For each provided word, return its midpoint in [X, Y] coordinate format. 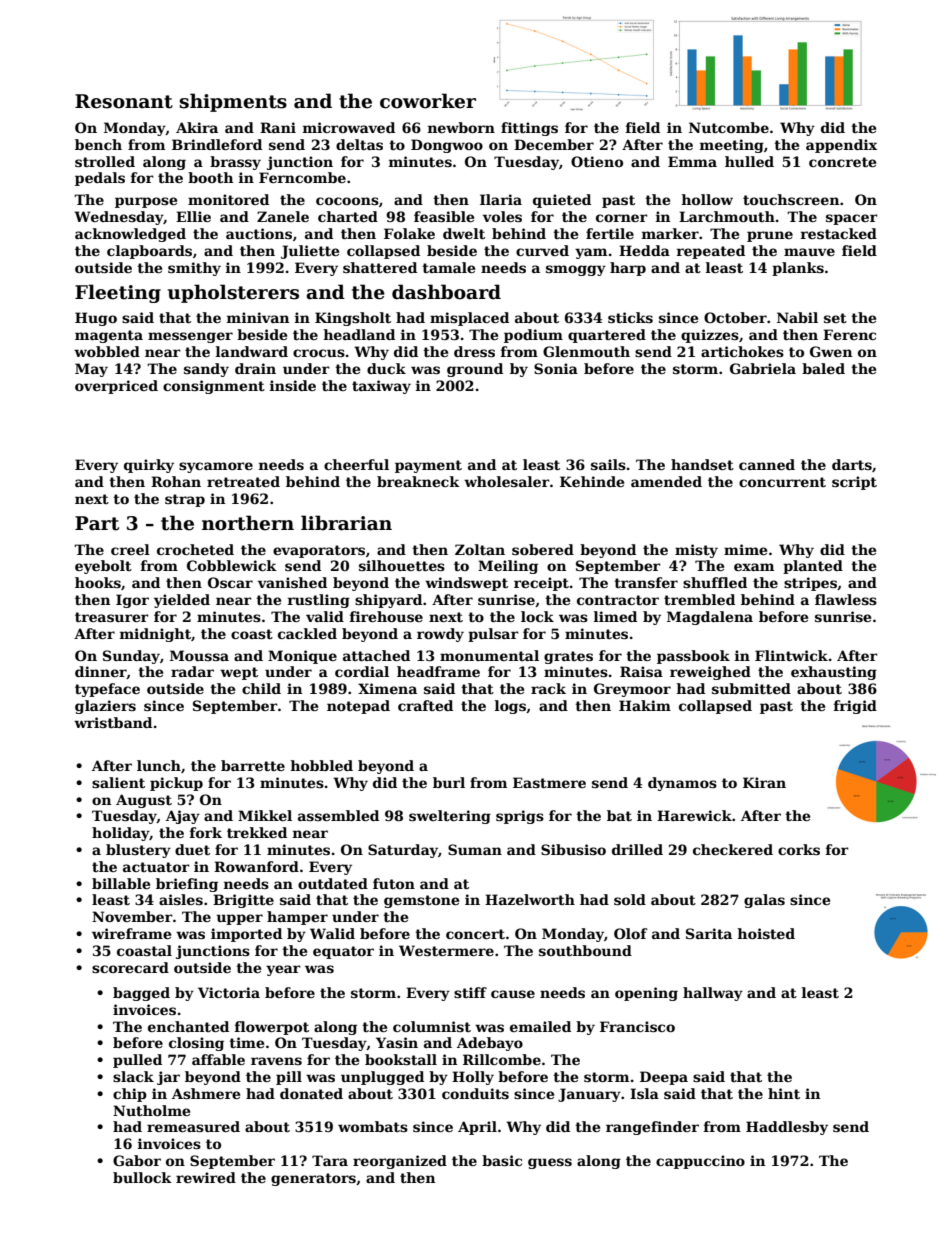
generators [313, 1179]
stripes [810, 584]
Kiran [764, 782]
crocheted [195, 549]
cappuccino [700, 1162]
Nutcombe [729, 127]
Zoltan [480, 549]
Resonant [124, 101]
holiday [121, 834]
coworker [428, 101]
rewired [206, 1177]
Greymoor [632, 690]
